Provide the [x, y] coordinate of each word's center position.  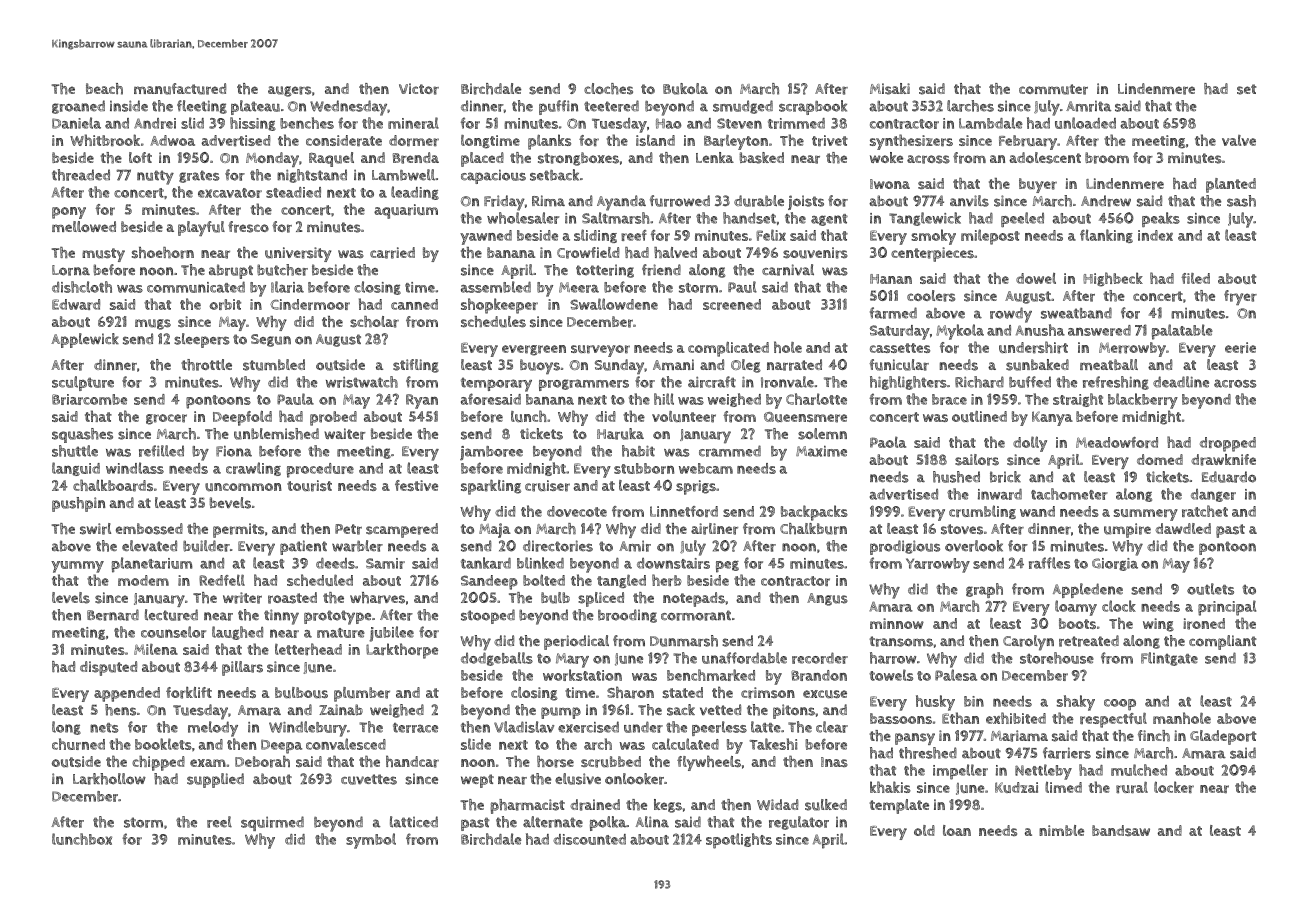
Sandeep [489, 582]
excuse [825, 694]
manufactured [180, 89]
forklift [189, 693]
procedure [320, 470]
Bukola [685, 89]
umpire [1127, 530]
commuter [1053, 89]
